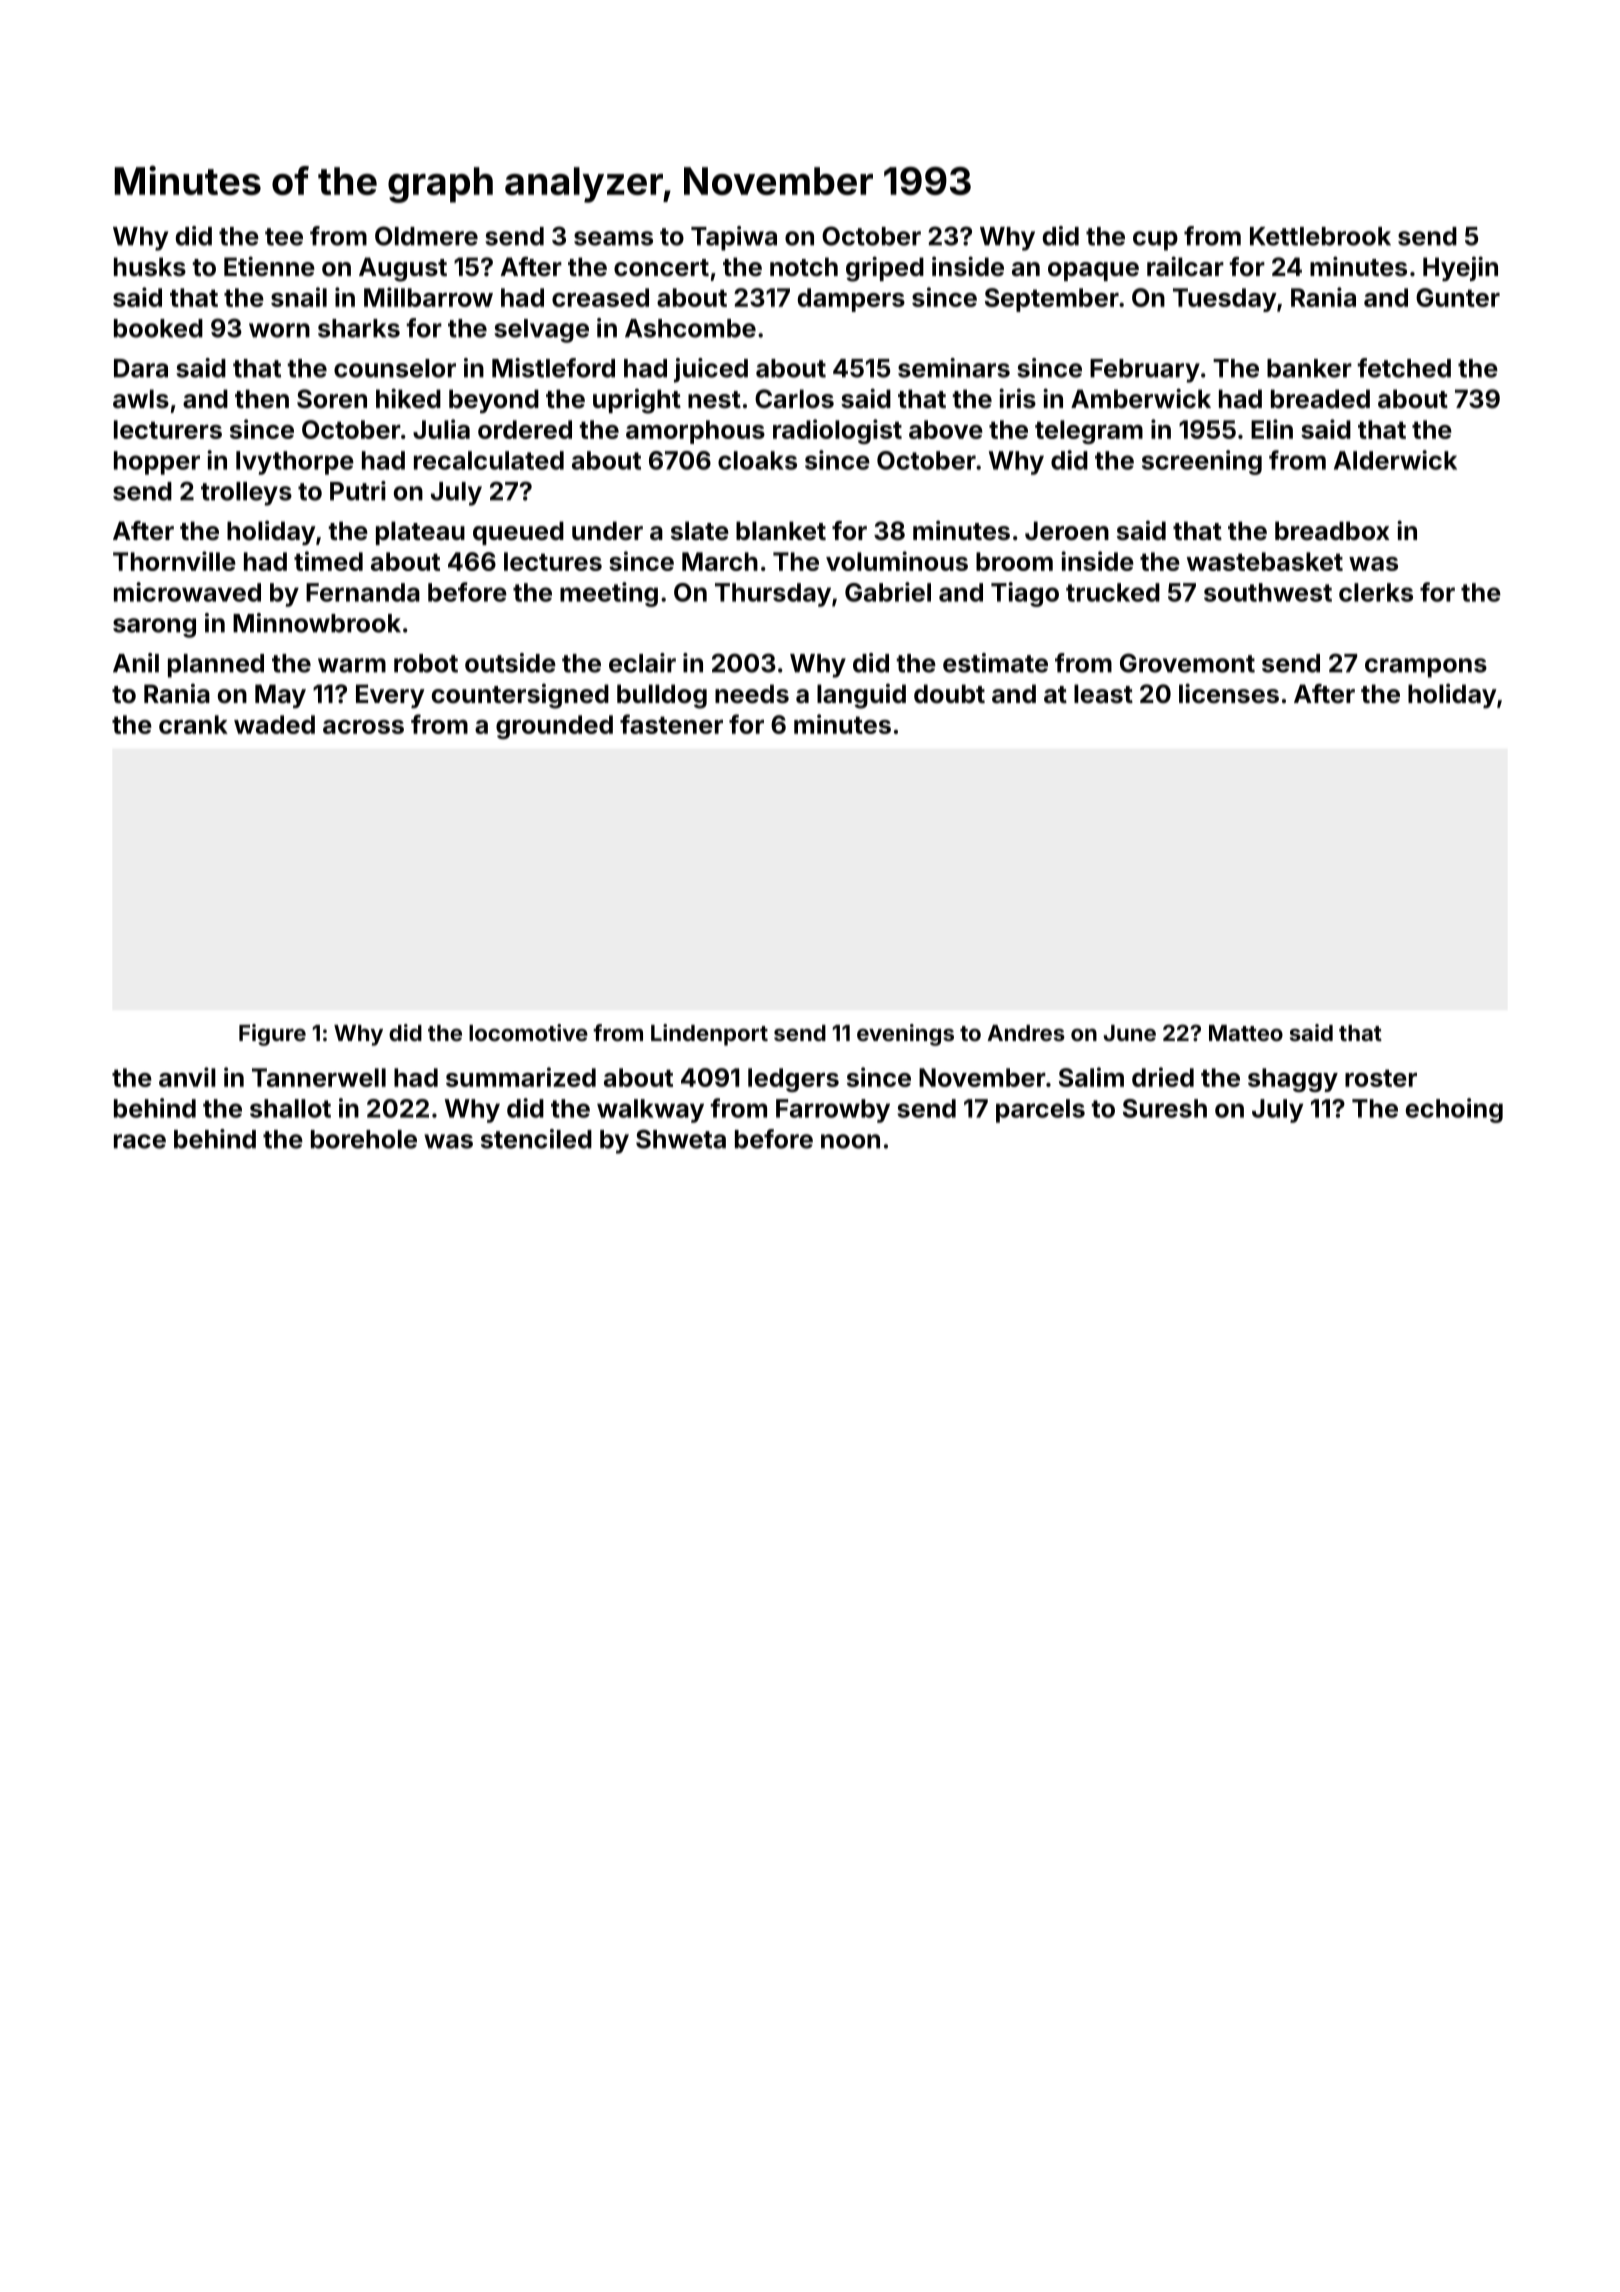  I want to click on across, so click(363, 727).
